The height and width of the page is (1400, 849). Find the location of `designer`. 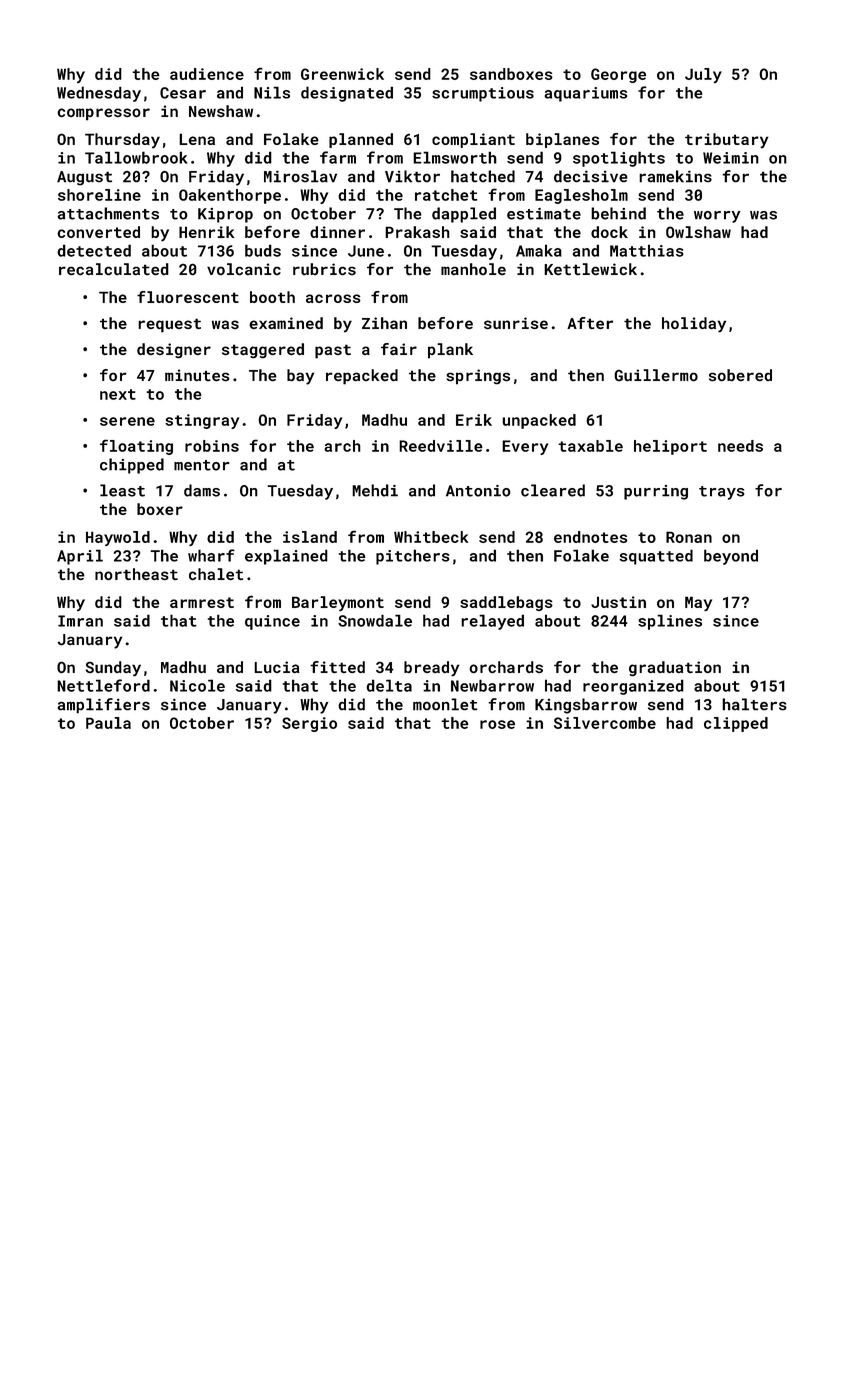

designer is located at coordinates (174, 350).
